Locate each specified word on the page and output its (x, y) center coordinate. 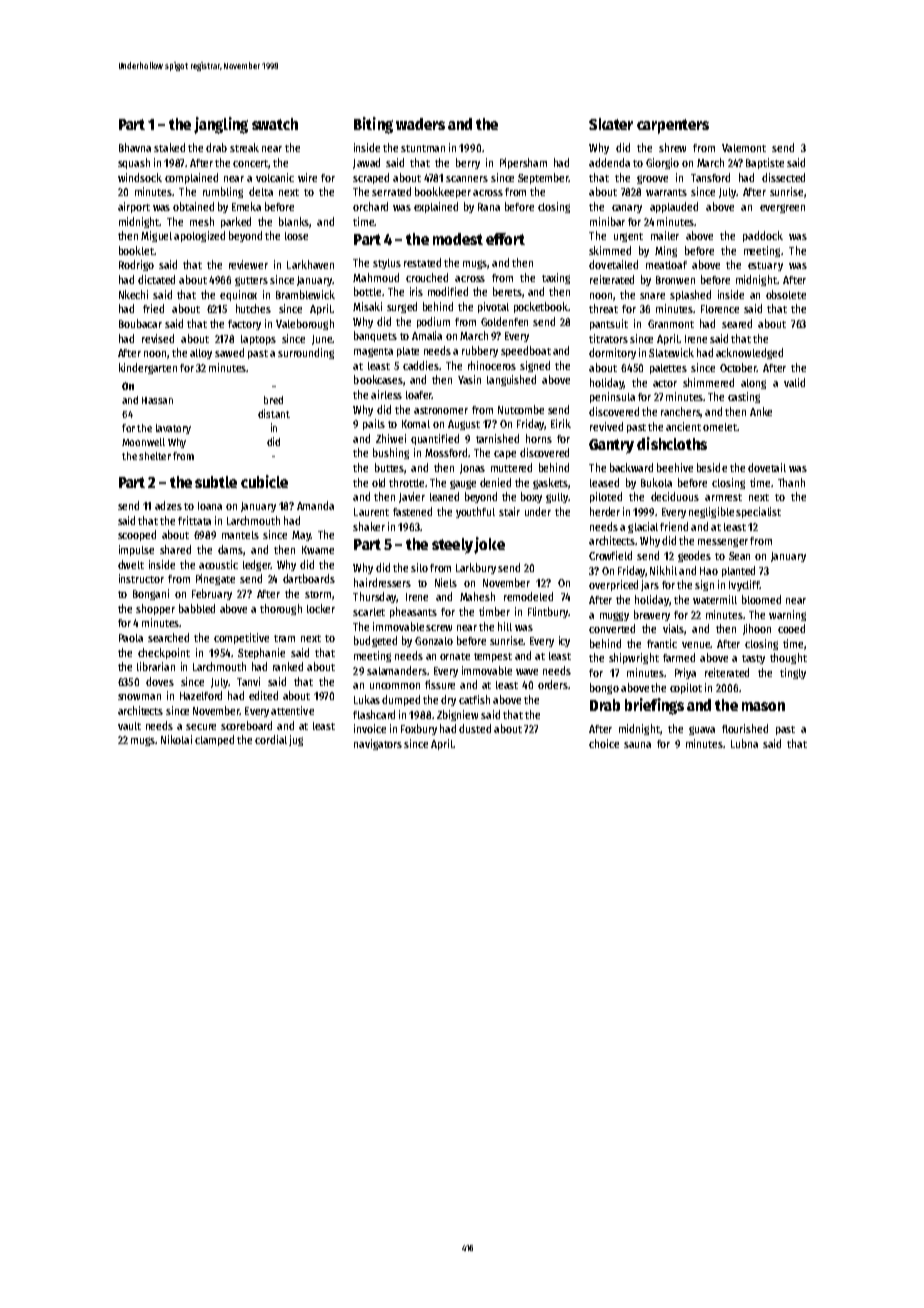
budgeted (375, 641)
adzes (168, 505)
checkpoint (164, 653)
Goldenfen (504, 321)
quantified (435, 439)
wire (307, 177)
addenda (609, 162)
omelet (720, 427)
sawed (229, 352)
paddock (763, 236)
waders (420, 124)
